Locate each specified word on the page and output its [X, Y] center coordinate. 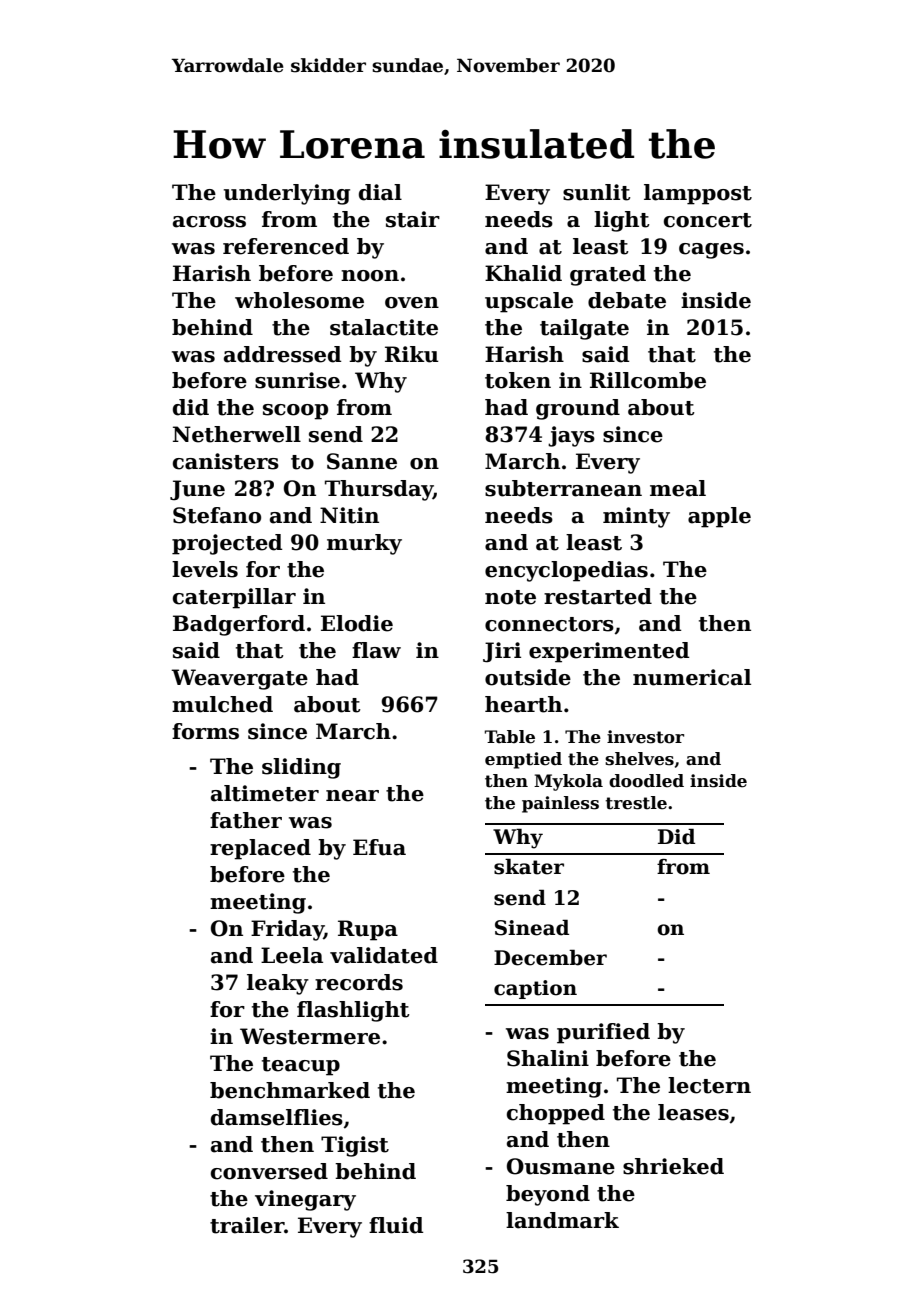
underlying [287, 194]
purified [603, 1033]
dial [380, 192]
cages [711, 251]
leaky [278, 984]
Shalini [548, 1058]
